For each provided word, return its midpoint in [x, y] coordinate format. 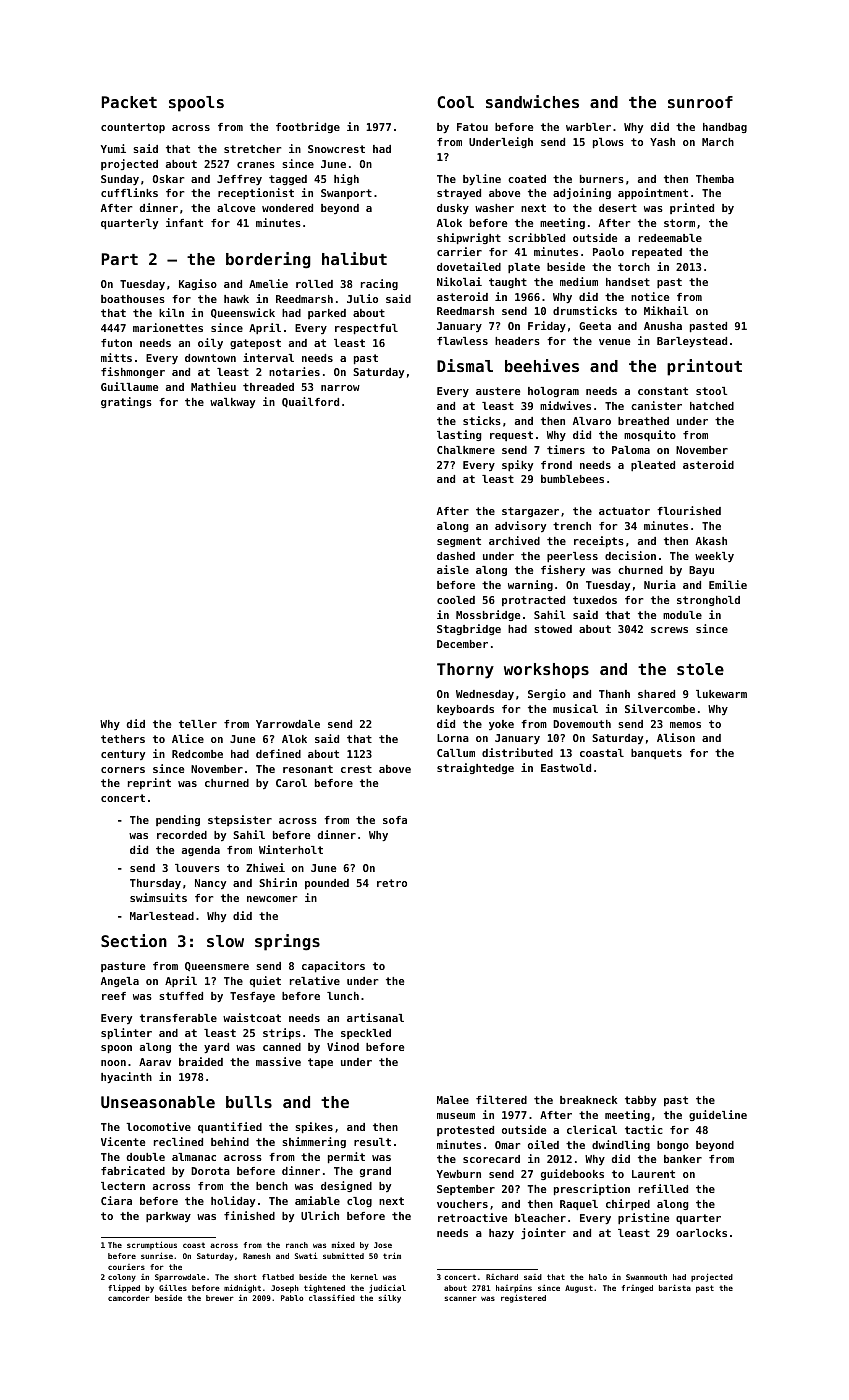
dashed [456, 556]
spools [196, 104]
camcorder [129, 1298]
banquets [656, 754]
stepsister [240, 820]
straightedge [475, 768]
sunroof [700, 102]
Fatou [472, 127]
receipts [599, 541]
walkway [232, 403]
